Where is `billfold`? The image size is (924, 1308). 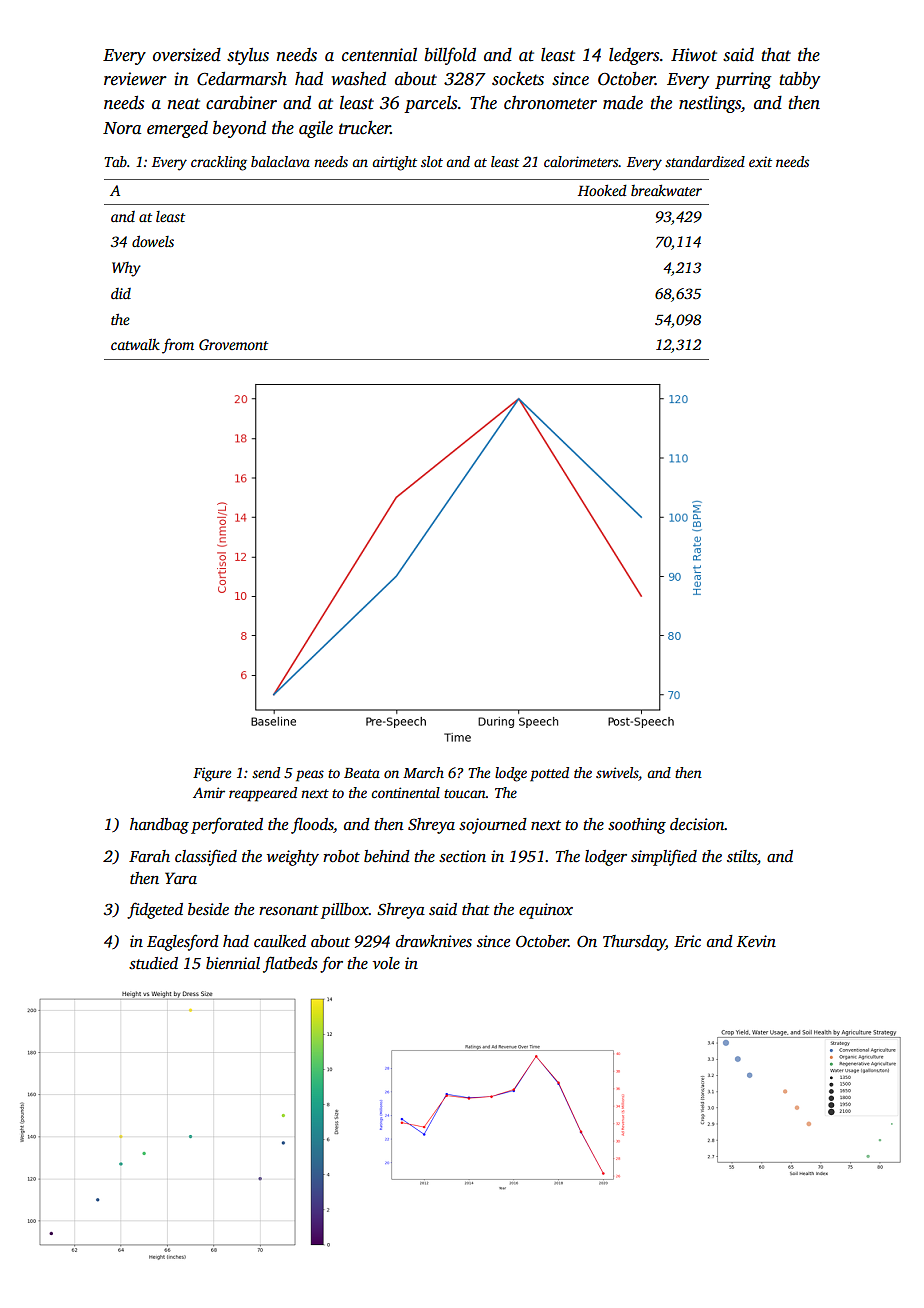
billfold is located at coordinates (450, 56).
